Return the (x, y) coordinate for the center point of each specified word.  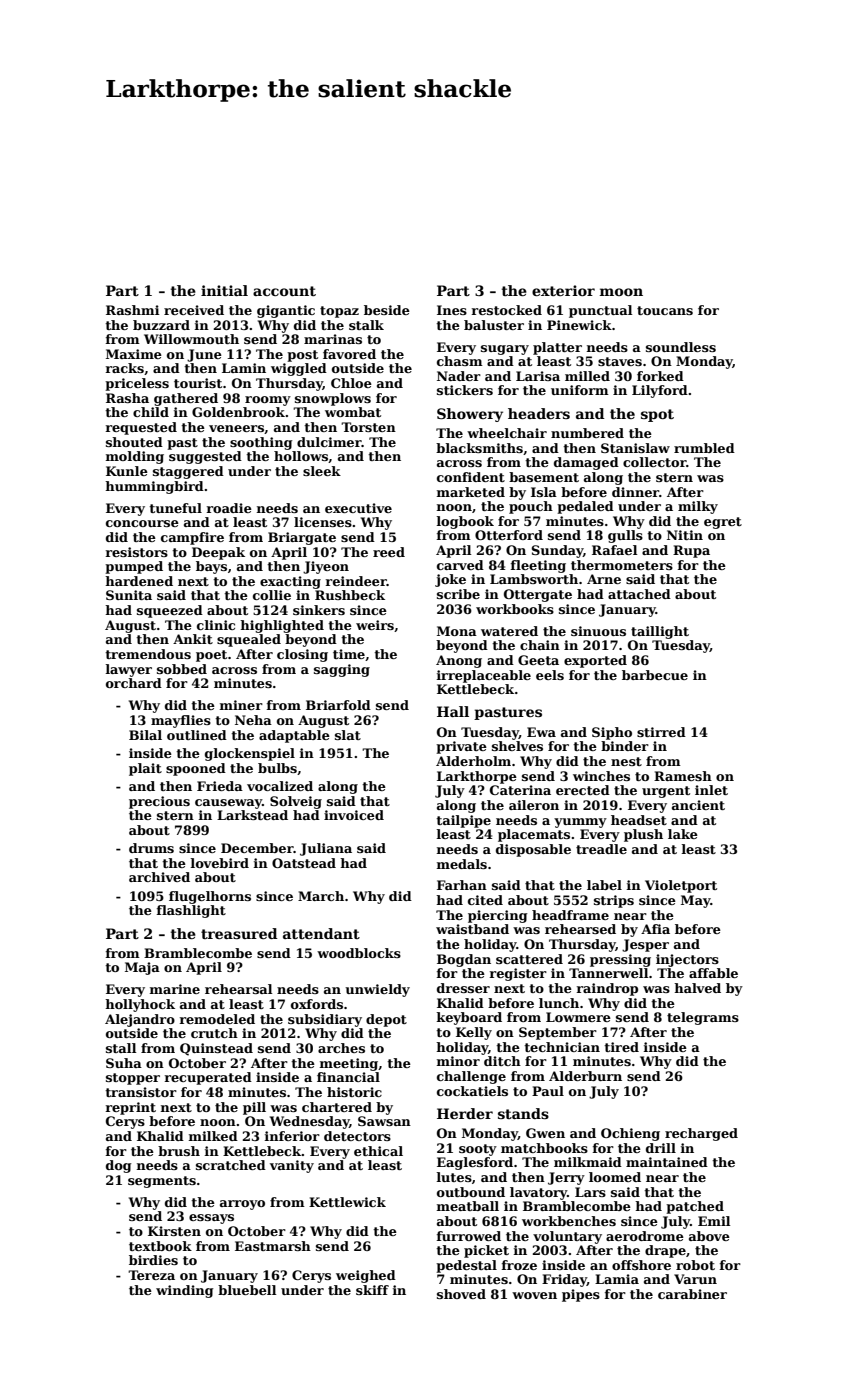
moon (621, 292)
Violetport (681, 886)
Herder (465, 1113)
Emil (714, 1221)
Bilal (145, 735)
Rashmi (132, 310)
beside (387, 310)
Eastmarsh (273, 1246)
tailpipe (463, 821)
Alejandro (140, 1020)
